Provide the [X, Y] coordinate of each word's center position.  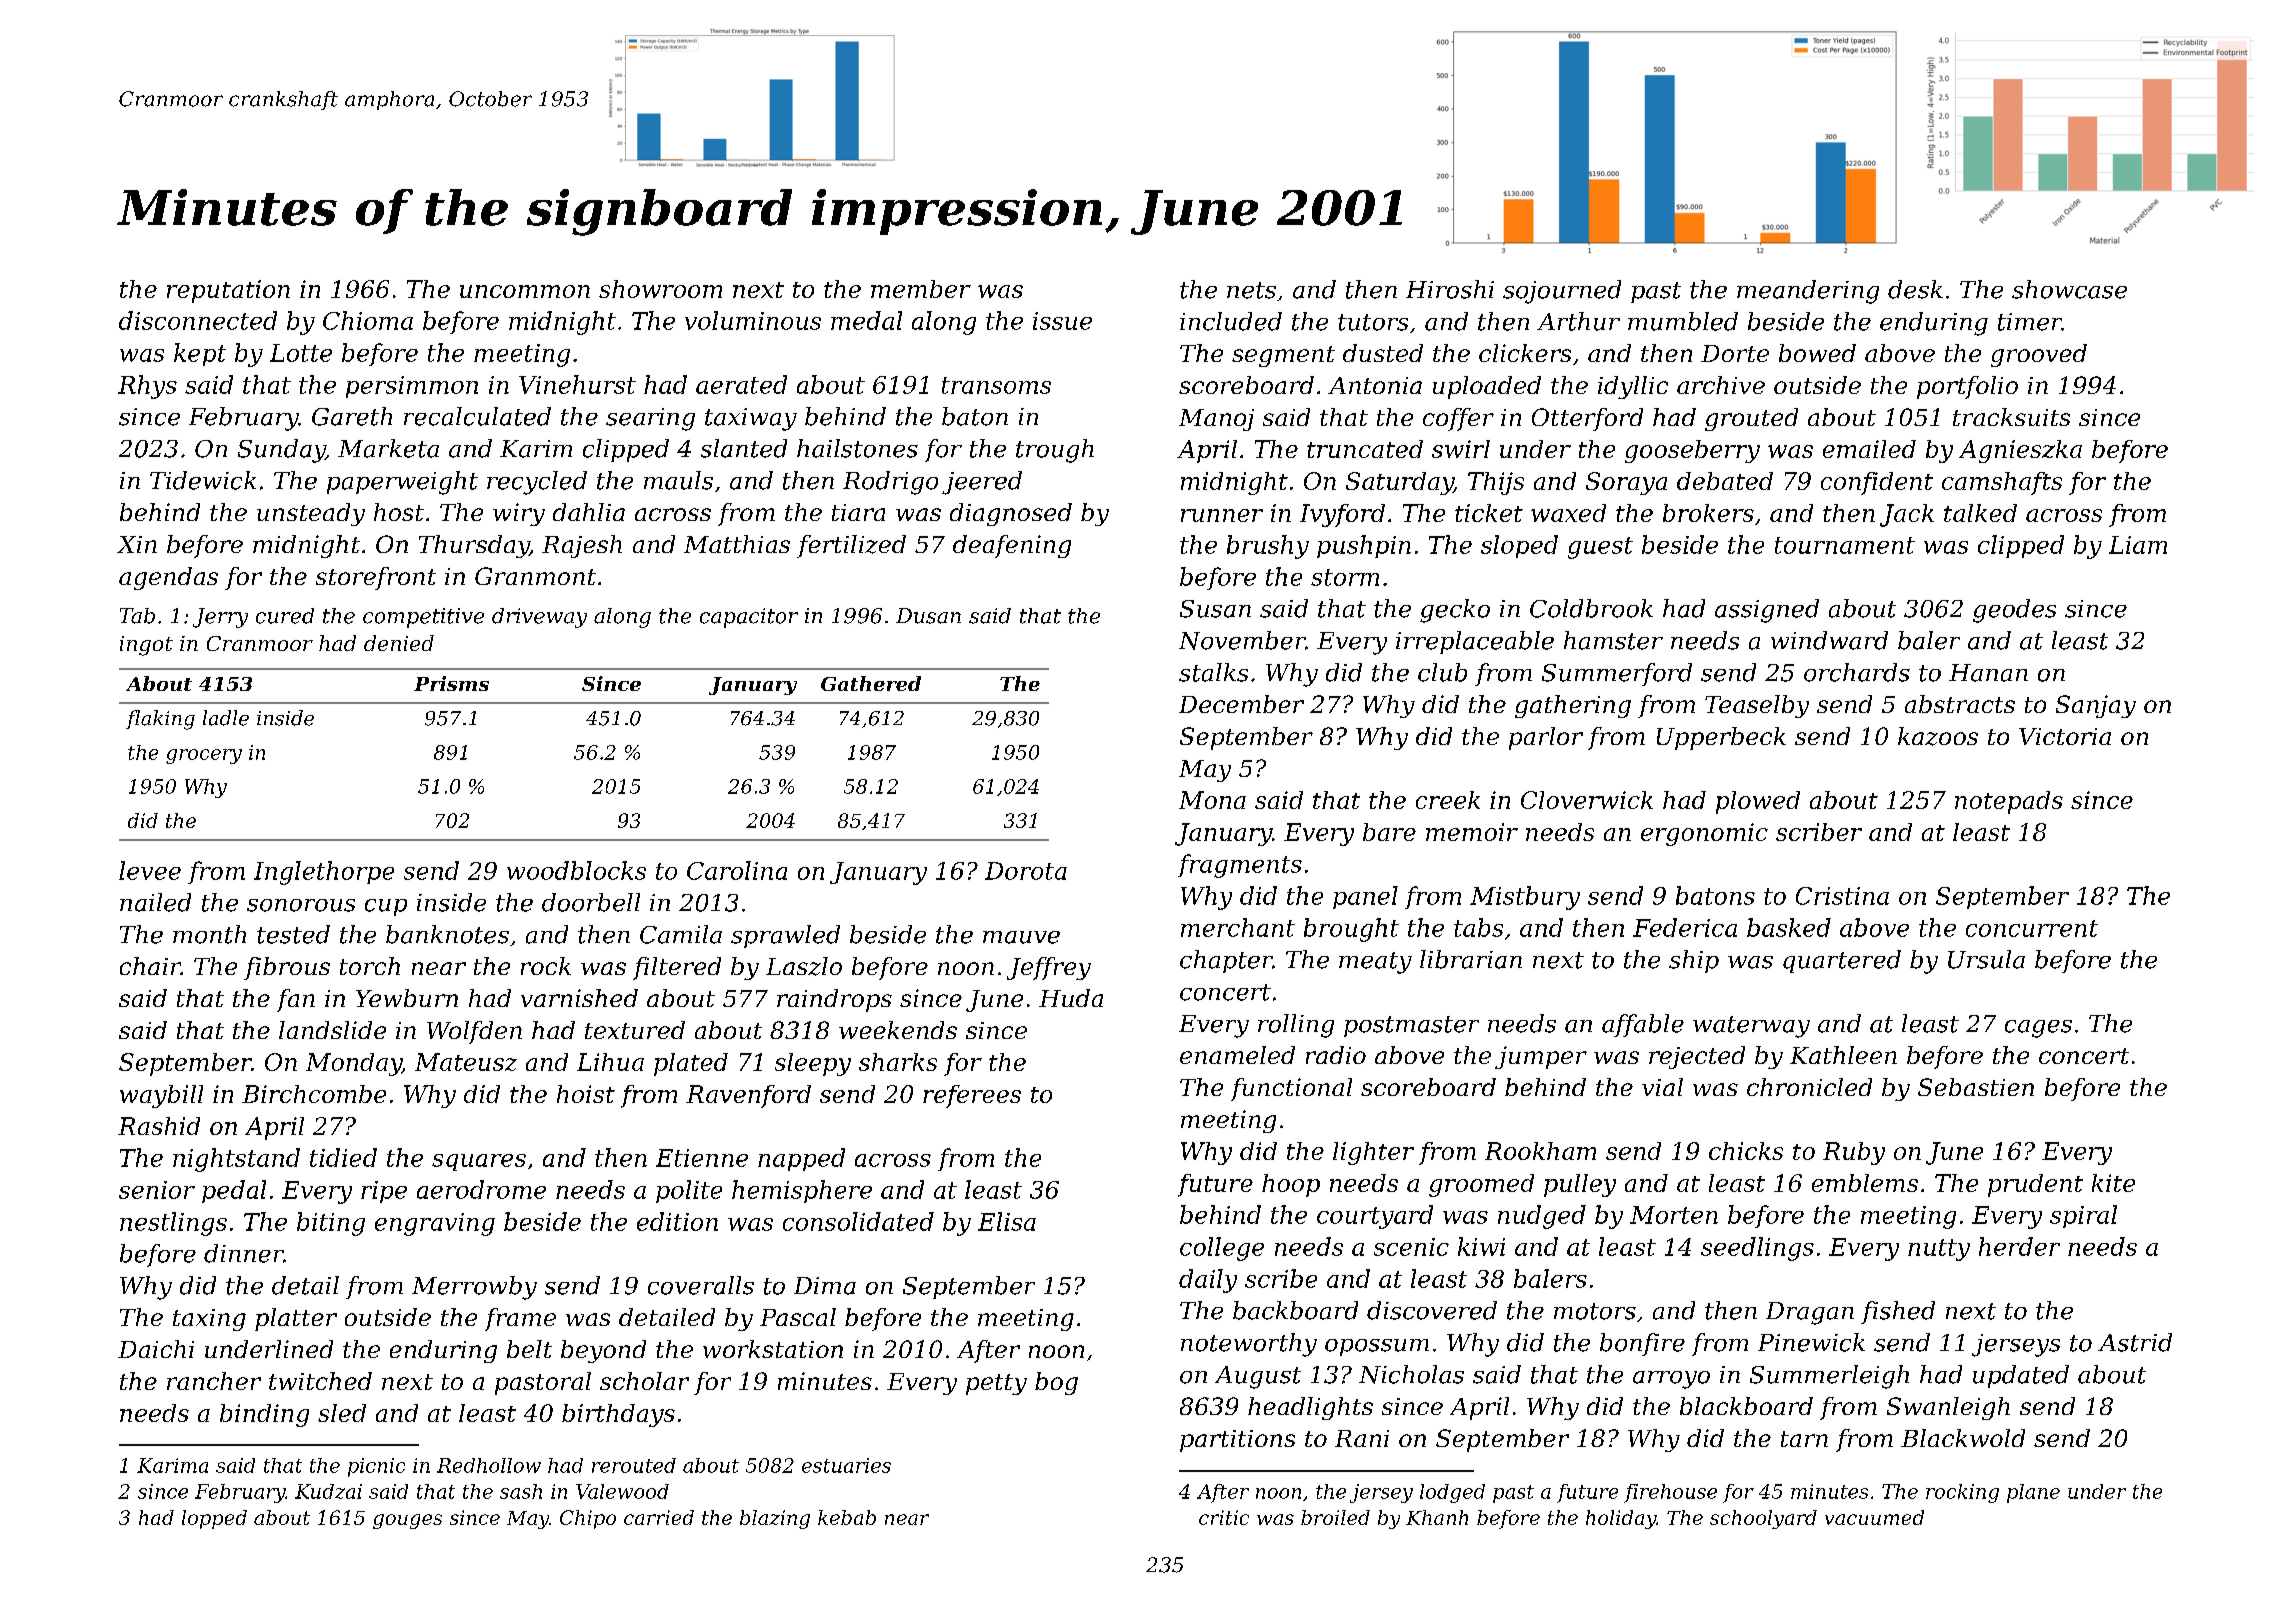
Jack [1907, 515]
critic [1224, 1517]
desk [1915, 289]
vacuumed [1874, 1517]
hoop [1291, 1185]
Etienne [702, 1158]
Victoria [2065, 736]
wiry [519, 514]
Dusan [928, 616]
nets [1251, 290]
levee [150, 870]
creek [1448, 800]
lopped [214, 1519]
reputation [228, 291]
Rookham [1540, 1151]
